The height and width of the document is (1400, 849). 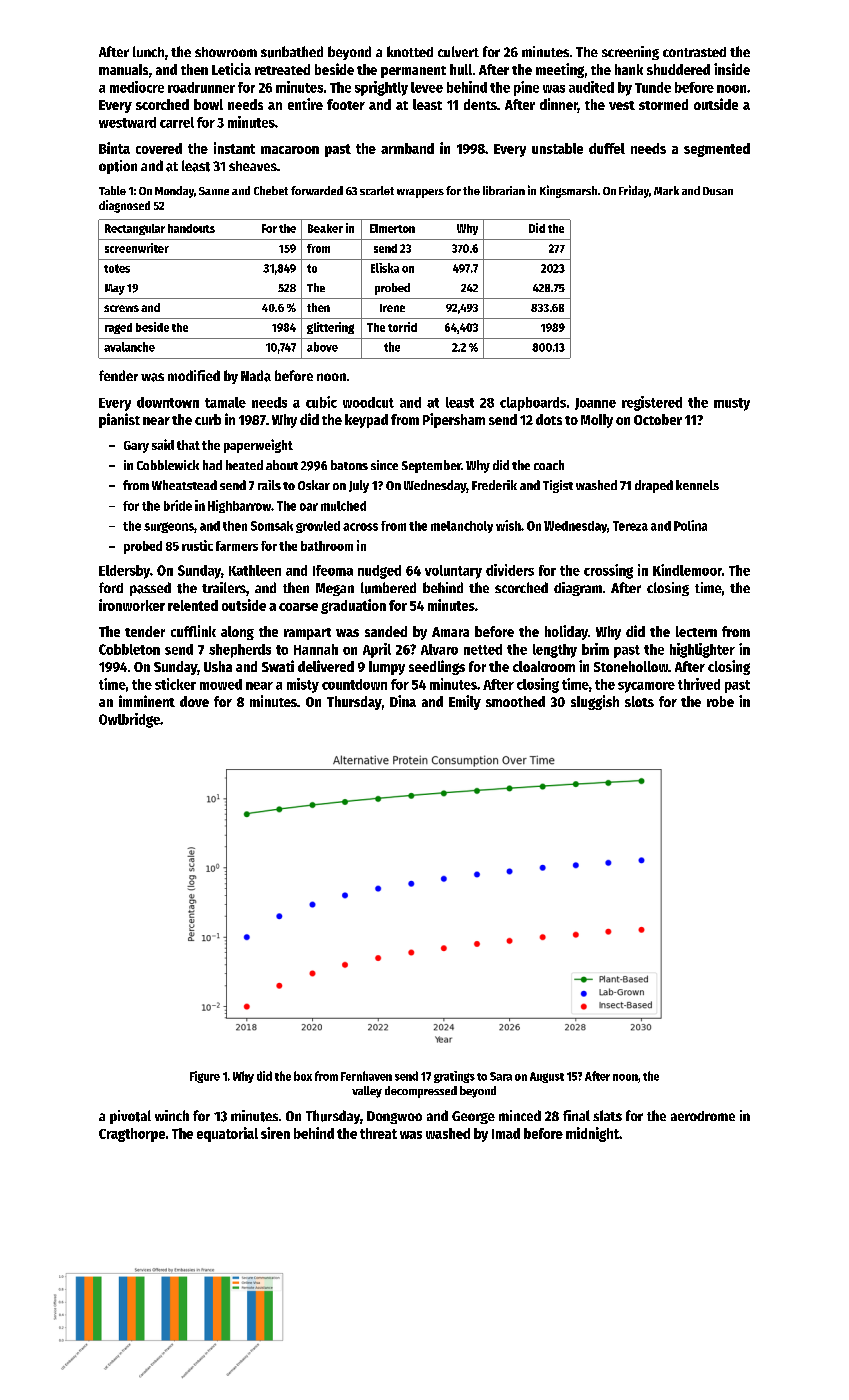 What do you see at coordinates (702, 650) in the document?
I see `highlighter` at bounding box center [702, 650].
